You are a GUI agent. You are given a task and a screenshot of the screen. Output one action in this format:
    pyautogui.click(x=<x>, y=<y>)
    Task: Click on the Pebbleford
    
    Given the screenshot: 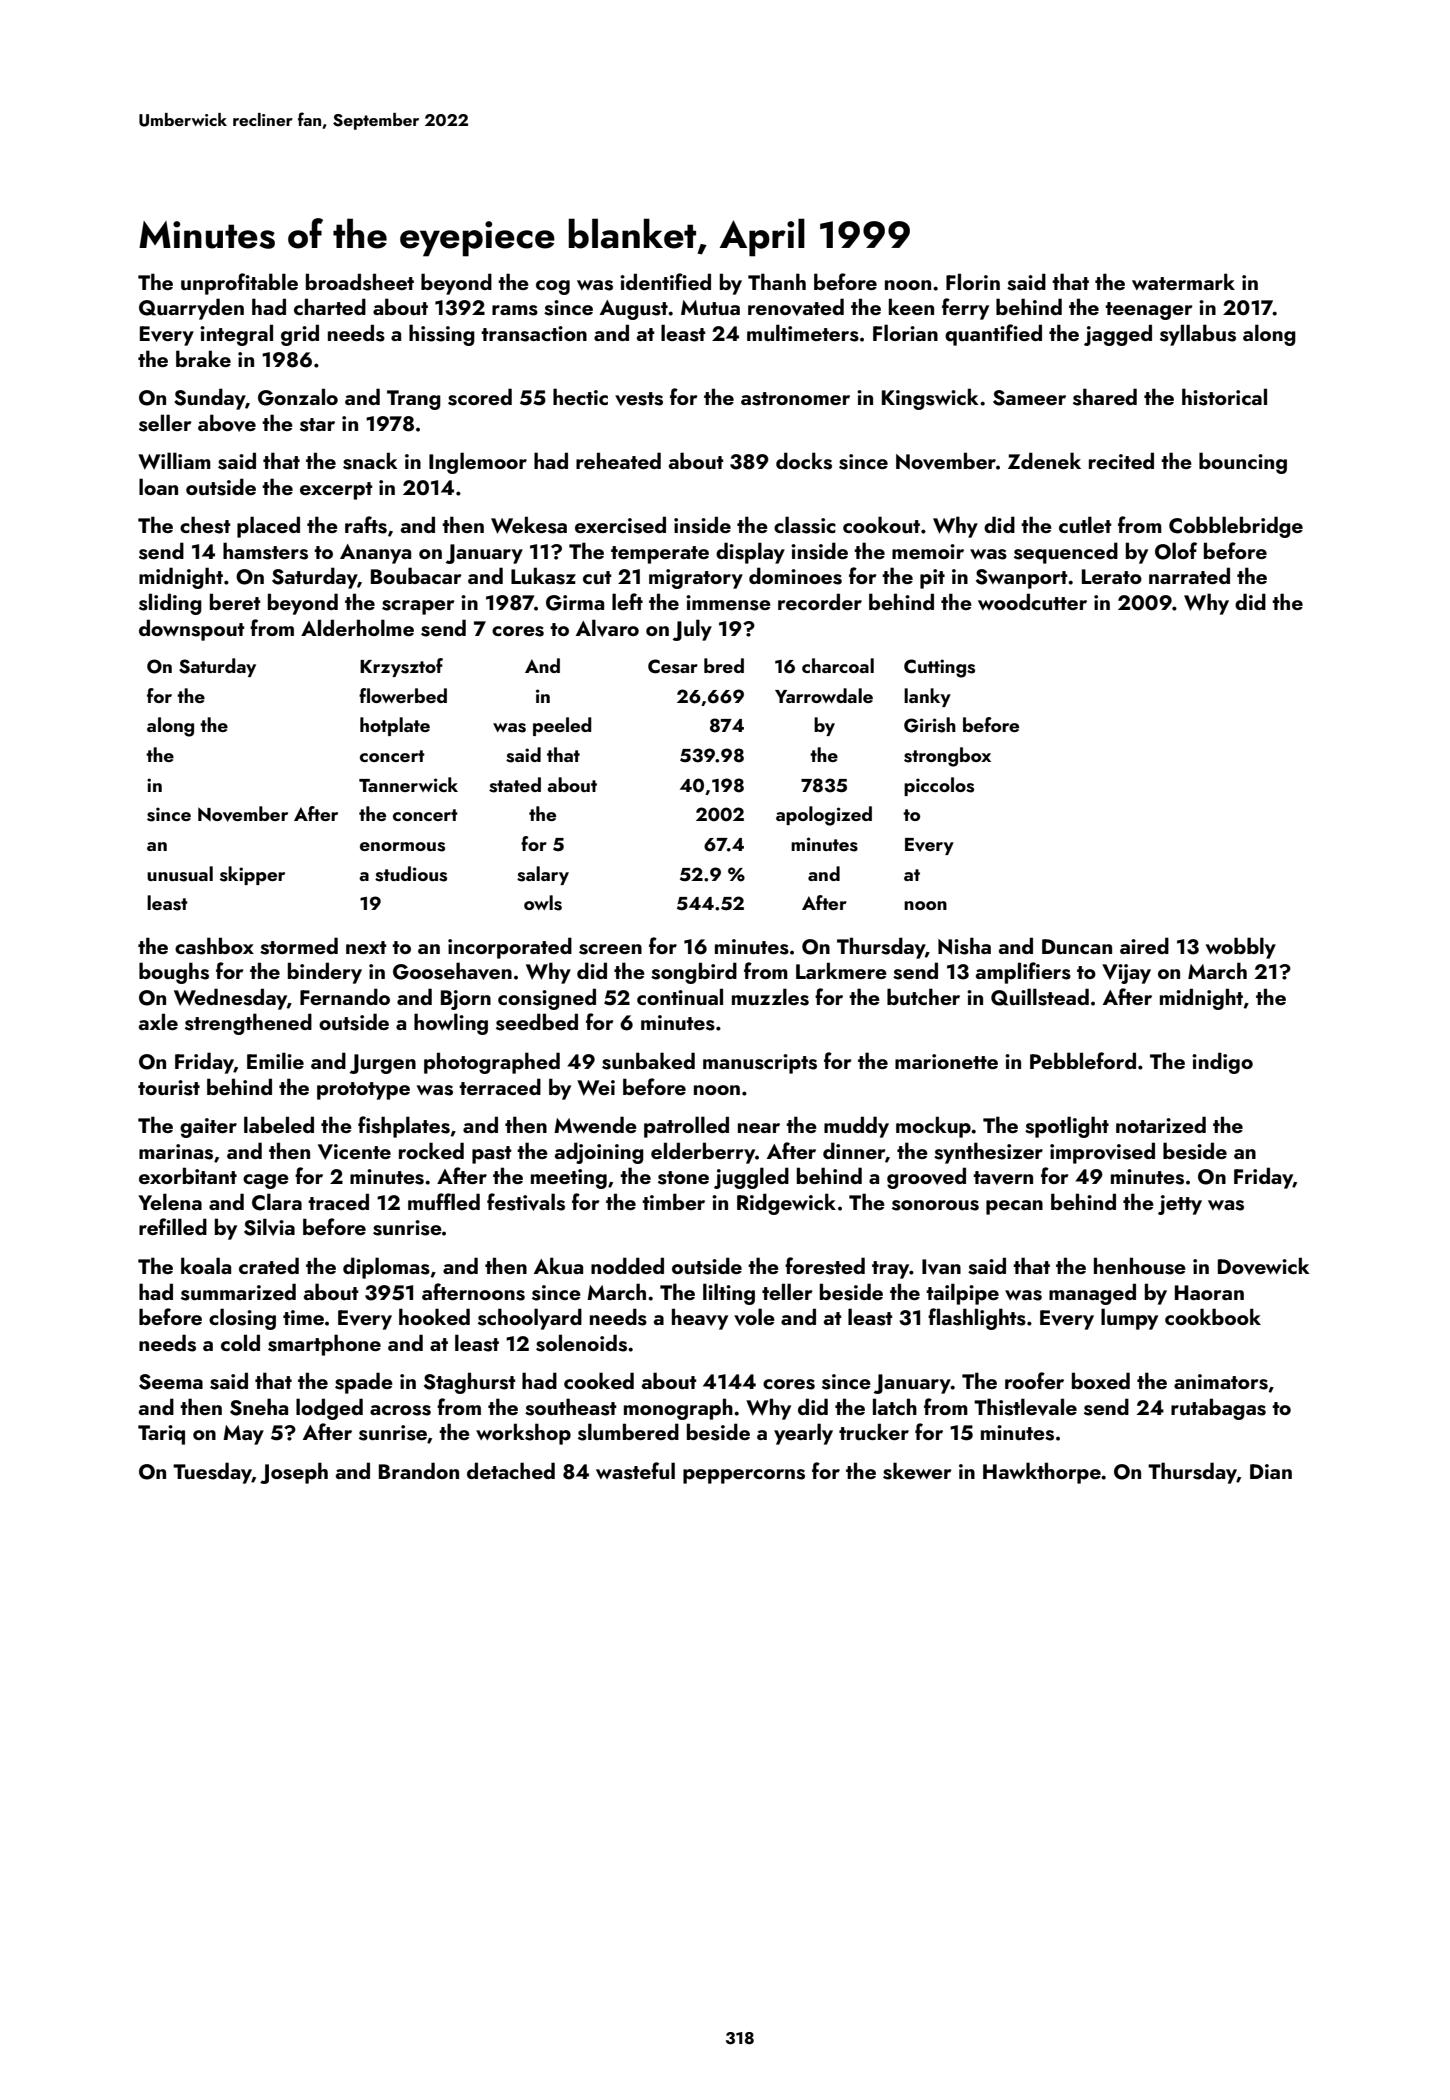 What is the action you would take?
    pyautogui.click(x=1083, y=1060)
